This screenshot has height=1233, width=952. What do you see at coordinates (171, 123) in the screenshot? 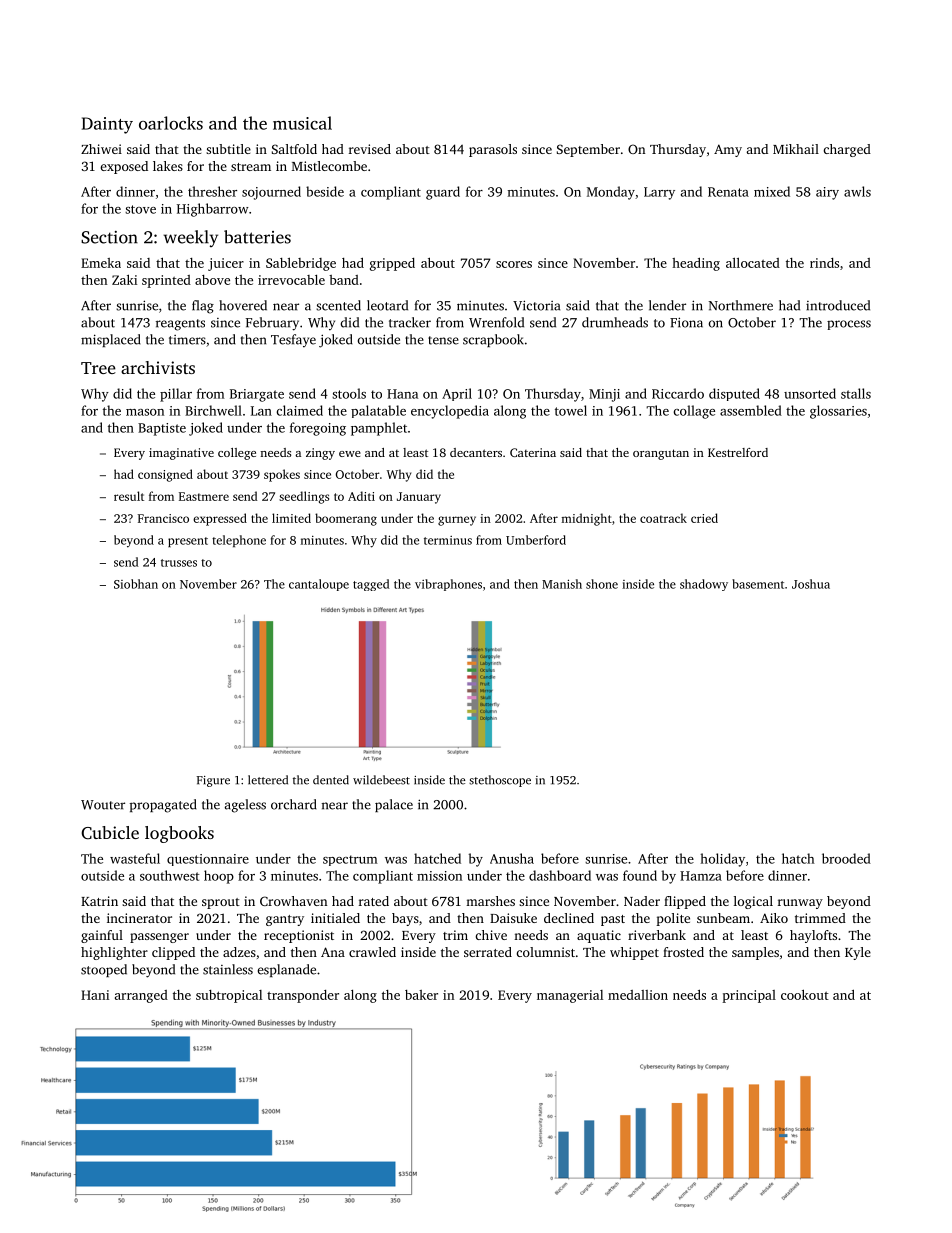
I see `oarlocks` at bounding box center [171, 123].
